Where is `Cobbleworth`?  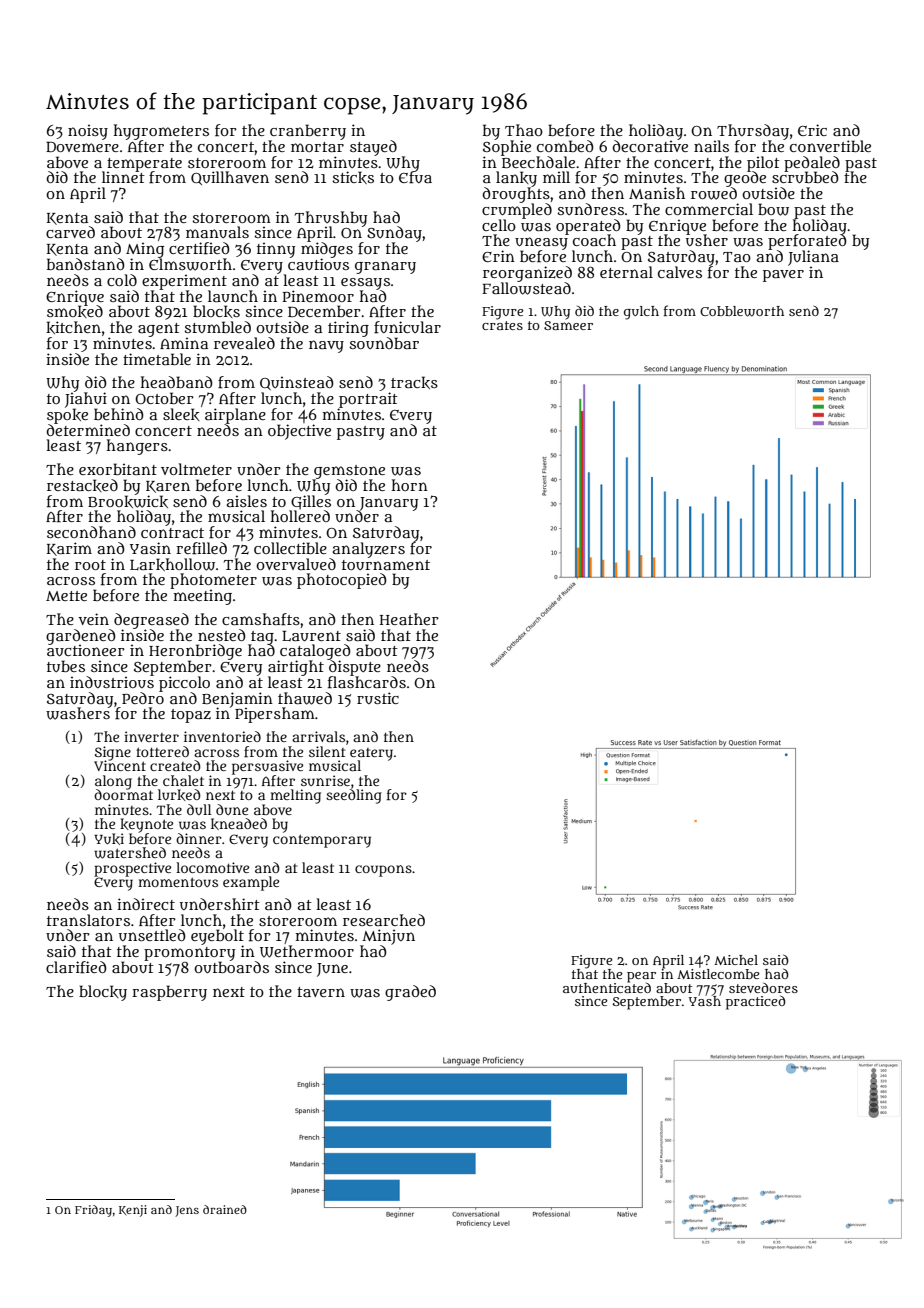 Cobbleworth is located at coordinates (742, 311).
